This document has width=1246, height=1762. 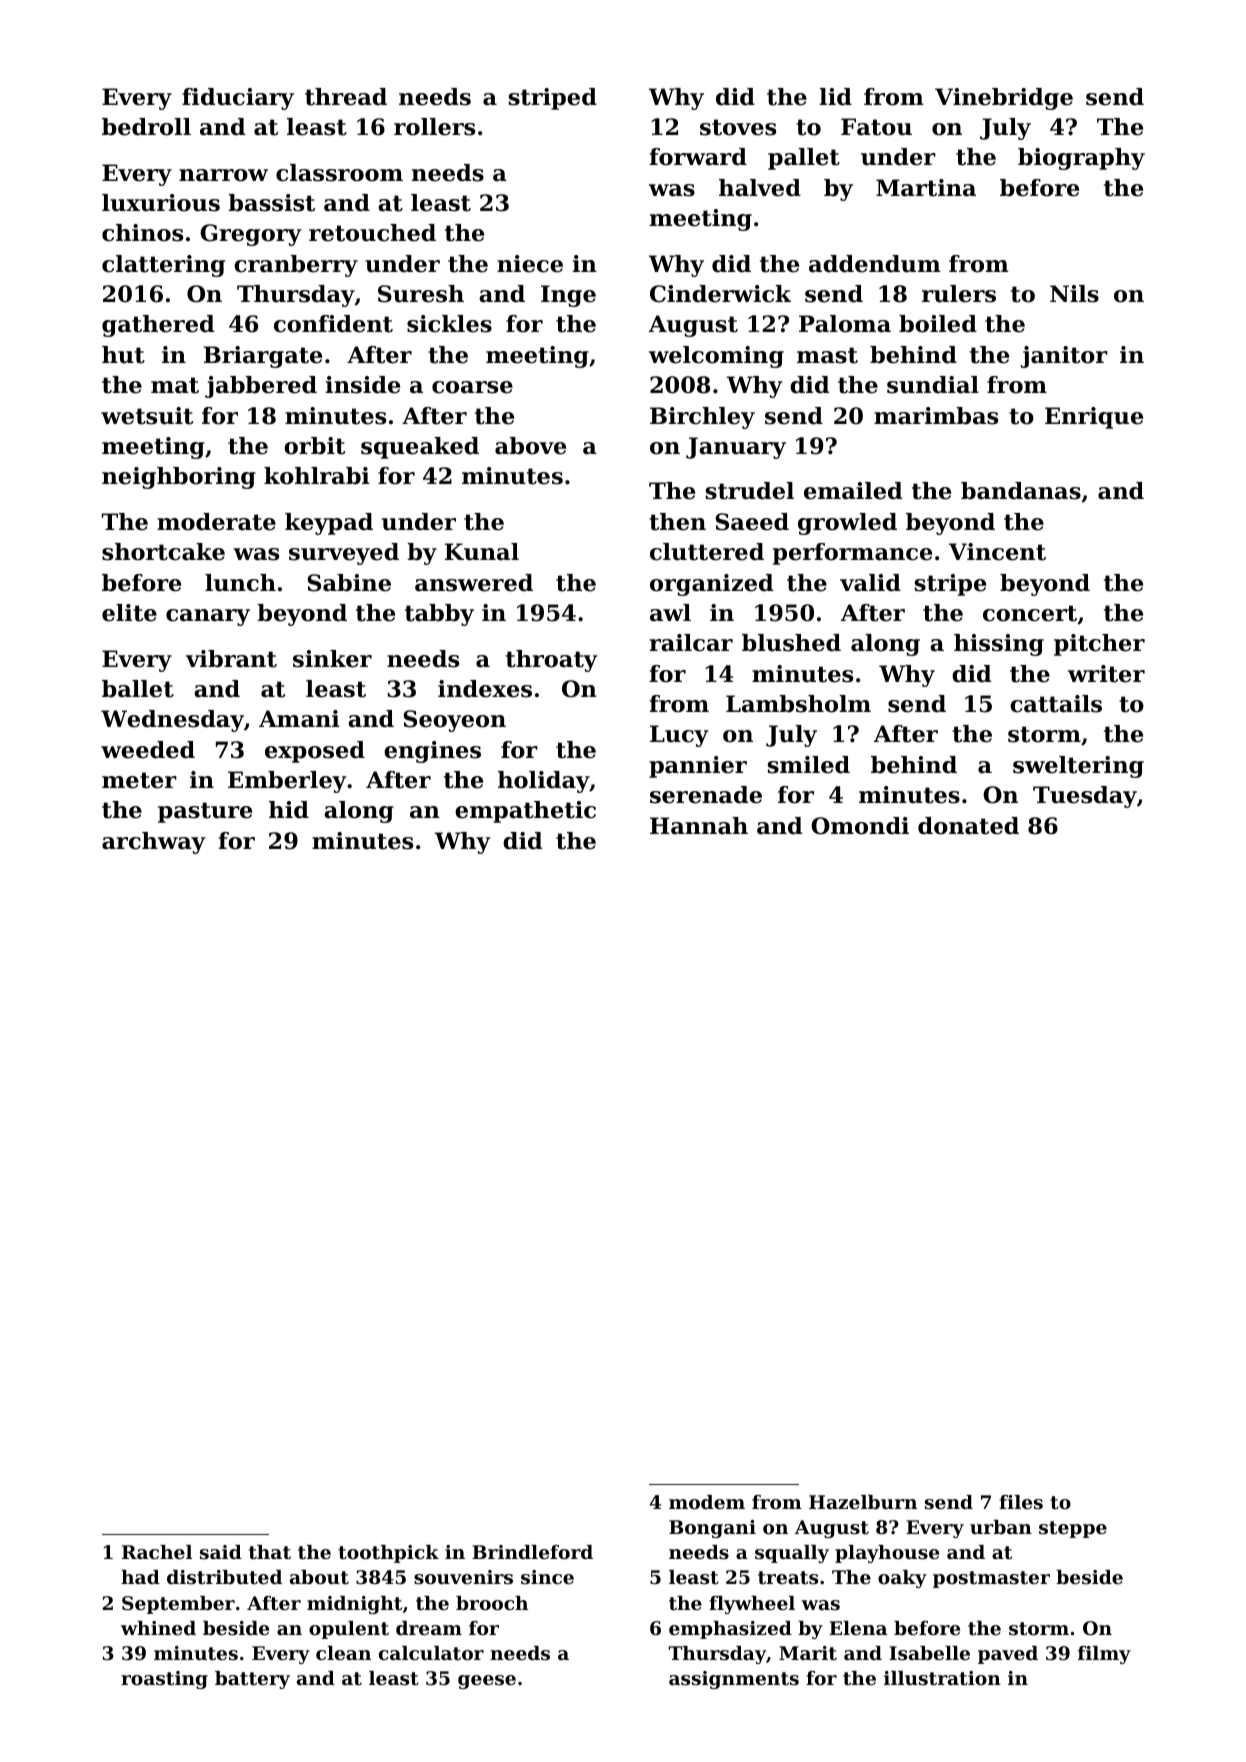 What do you see at coordinates (434, 127) in the document?
I see `rollers` at bounding box center [434, 127].
